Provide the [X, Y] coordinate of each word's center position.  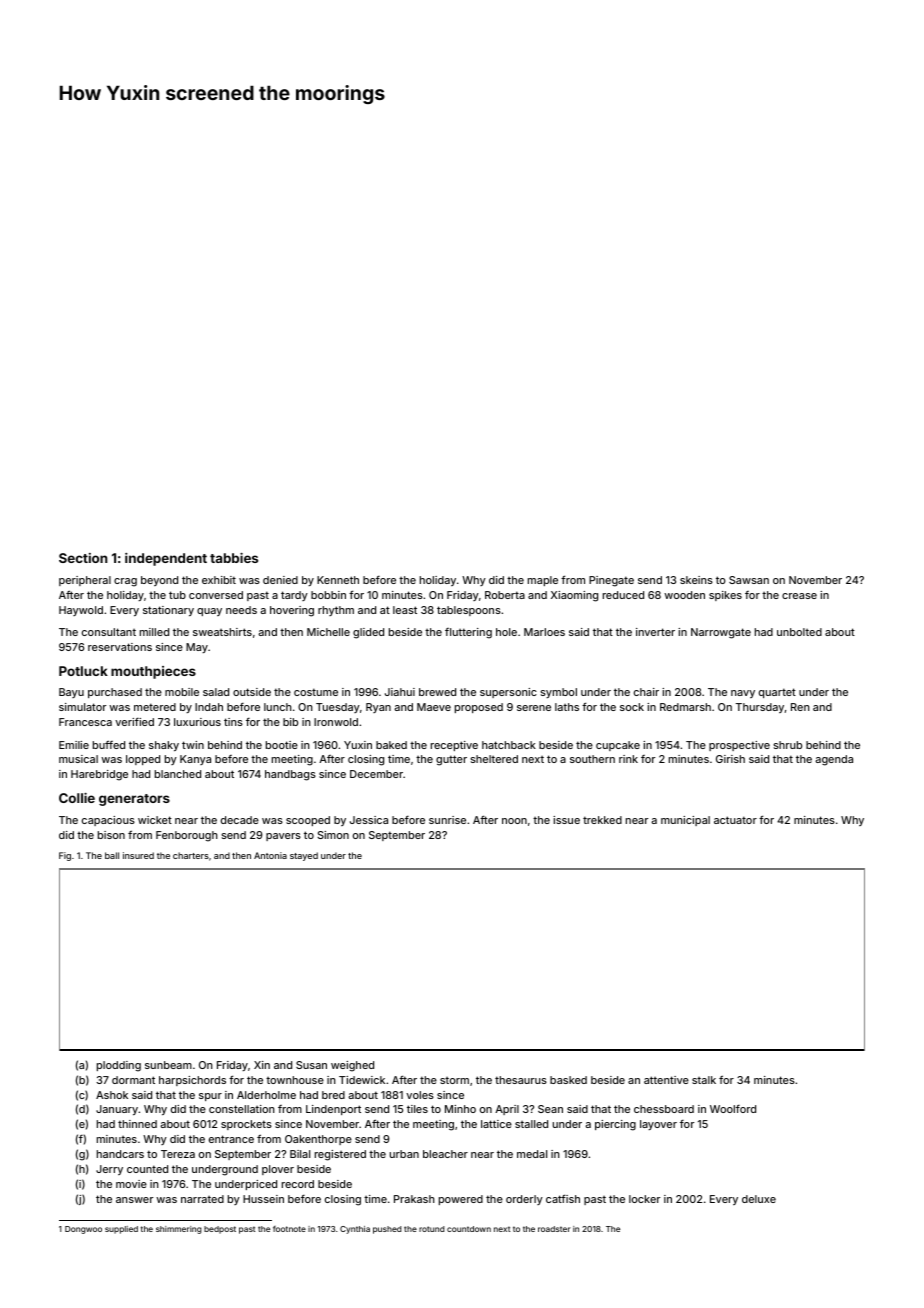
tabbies [234, 558]
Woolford [733, 1109]
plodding [119, 1066]
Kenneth [338, 580]
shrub [787, 745]
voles [420, 1095]
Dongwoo [83, 1230]
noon [514, 821]
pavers [283, 837]
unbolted [799, 632]
